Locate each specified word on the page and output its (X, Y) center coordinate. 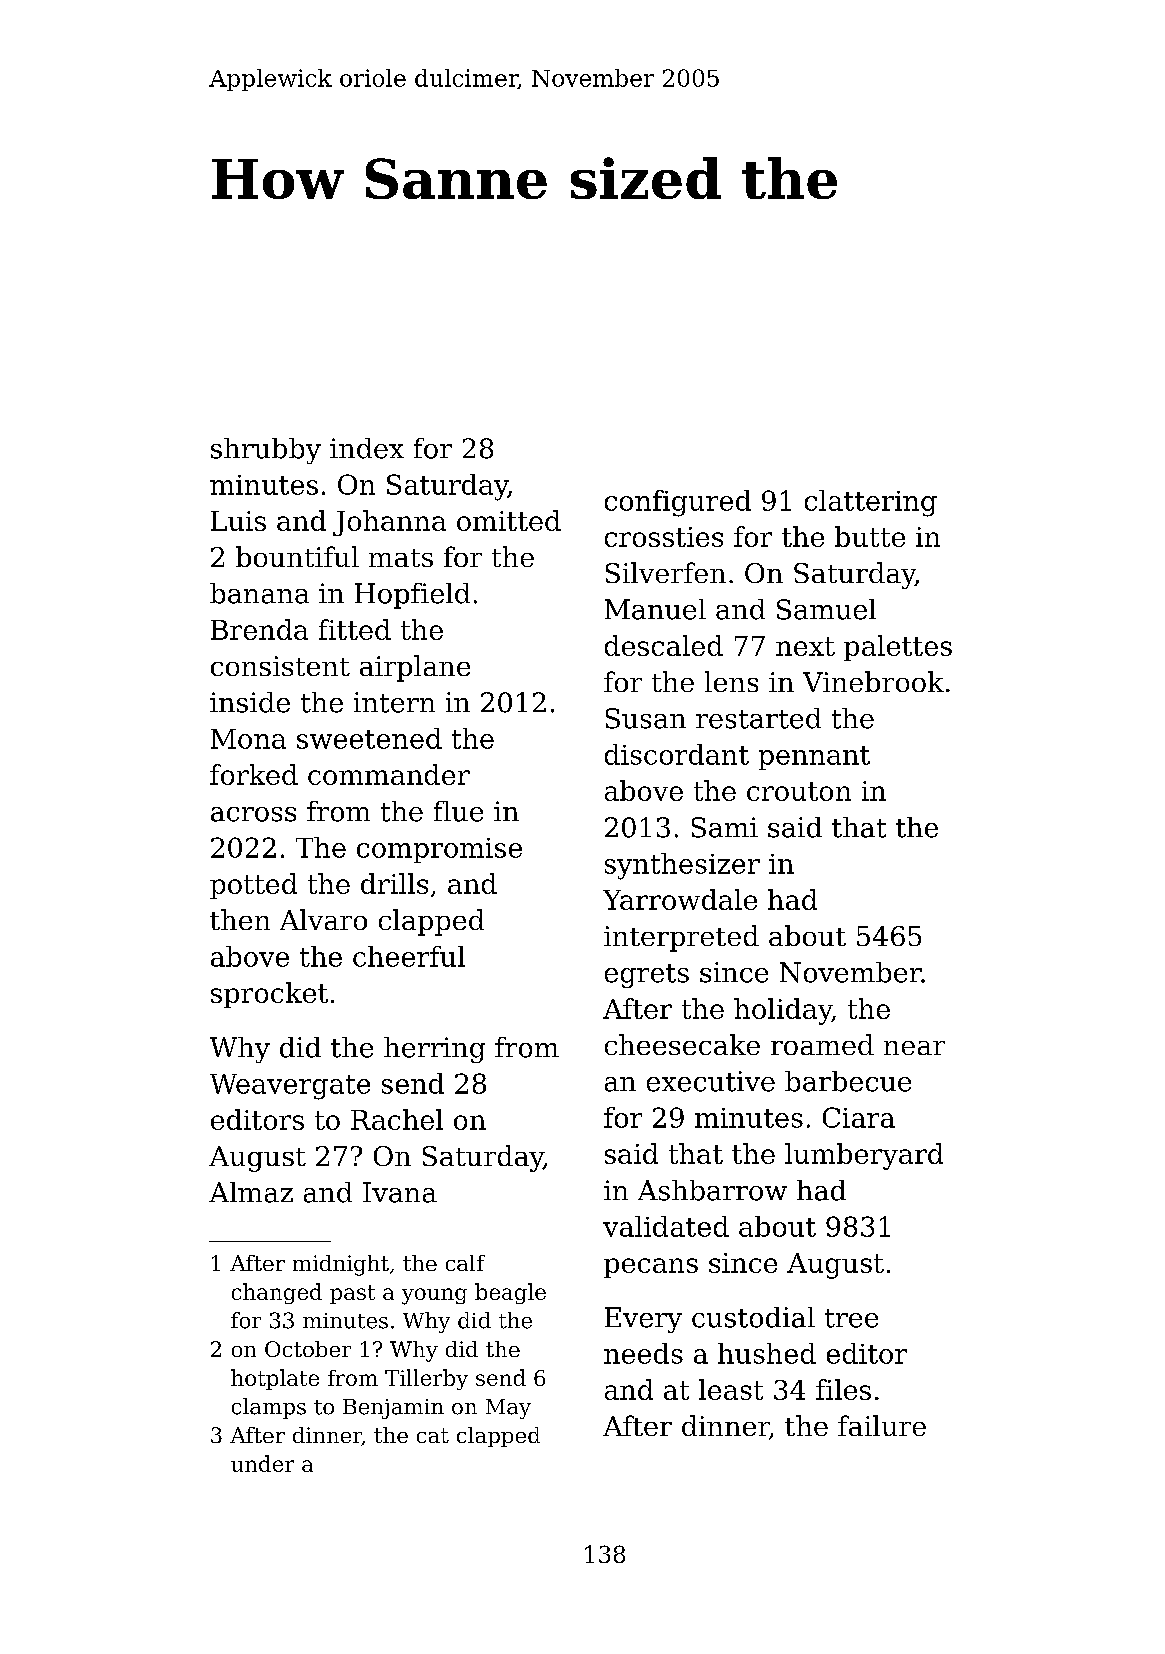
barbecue (848, 1081)
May (508, 1409)
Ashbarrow (712, 1190)
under (262, 1463)
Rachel (397, 1119)
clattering (871, 503)
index (367, 448)
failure (882, 1425)
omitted (509, 520)
